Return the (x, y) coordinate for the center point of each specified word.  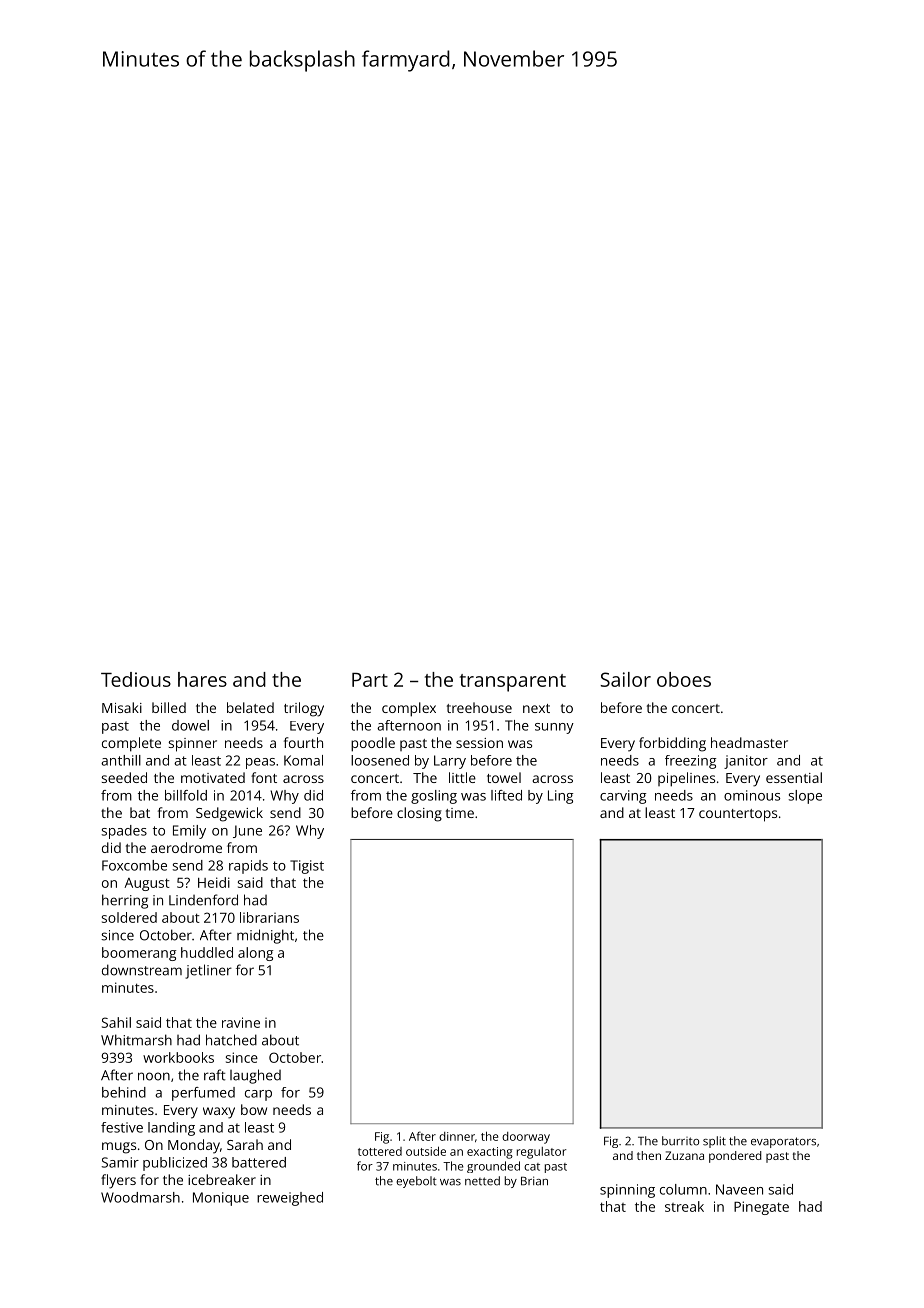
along (255, 954)
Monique (221, 1199)
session (479, 743)
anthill (121, 760)
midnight (265, 936)
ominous (752, 795)
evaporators (783, 1142)
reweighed (290, 1199)
